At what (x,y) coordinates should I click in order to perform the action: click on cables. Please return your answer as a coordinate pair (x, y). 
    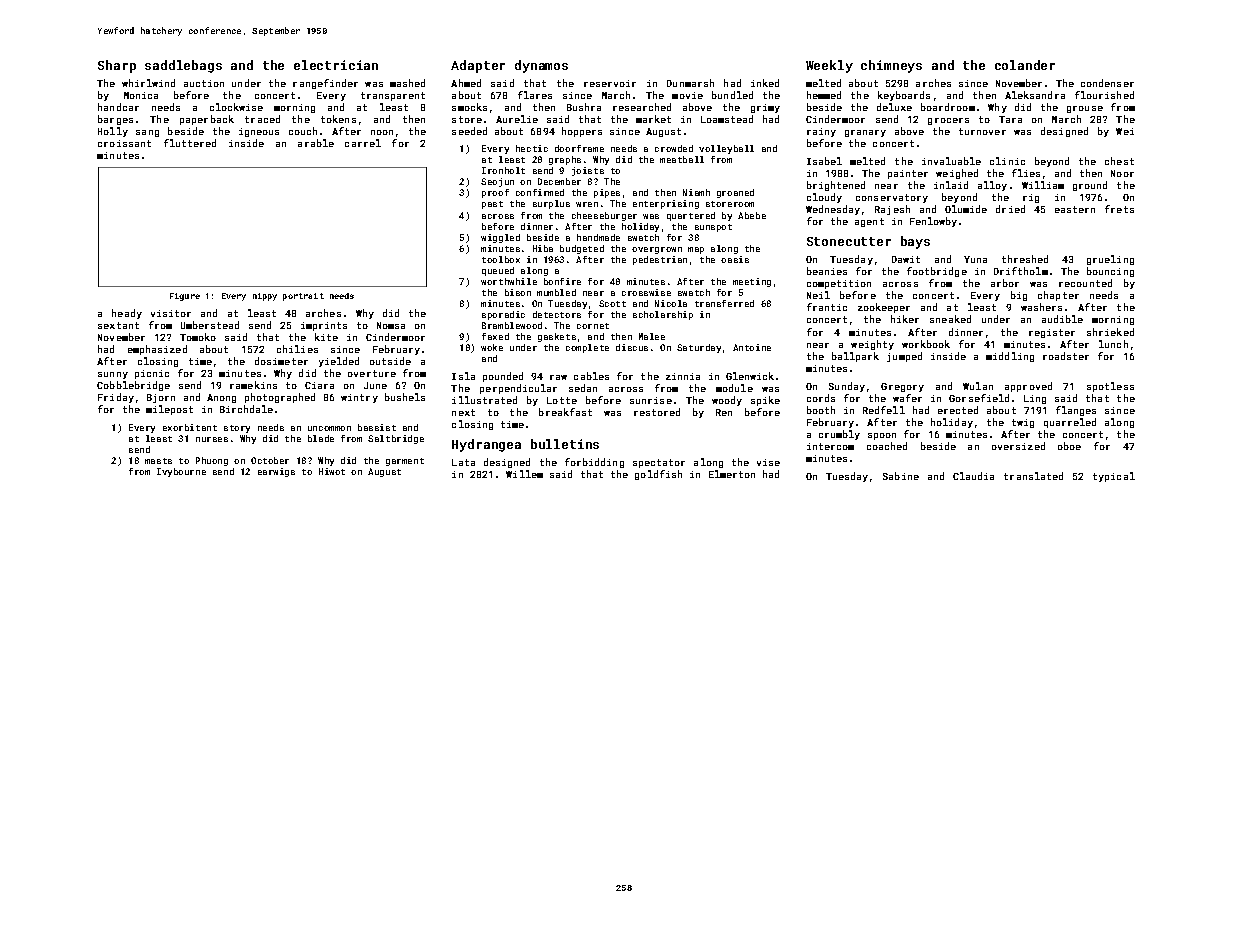
    Looking at the image, I should click on (591, 376).
